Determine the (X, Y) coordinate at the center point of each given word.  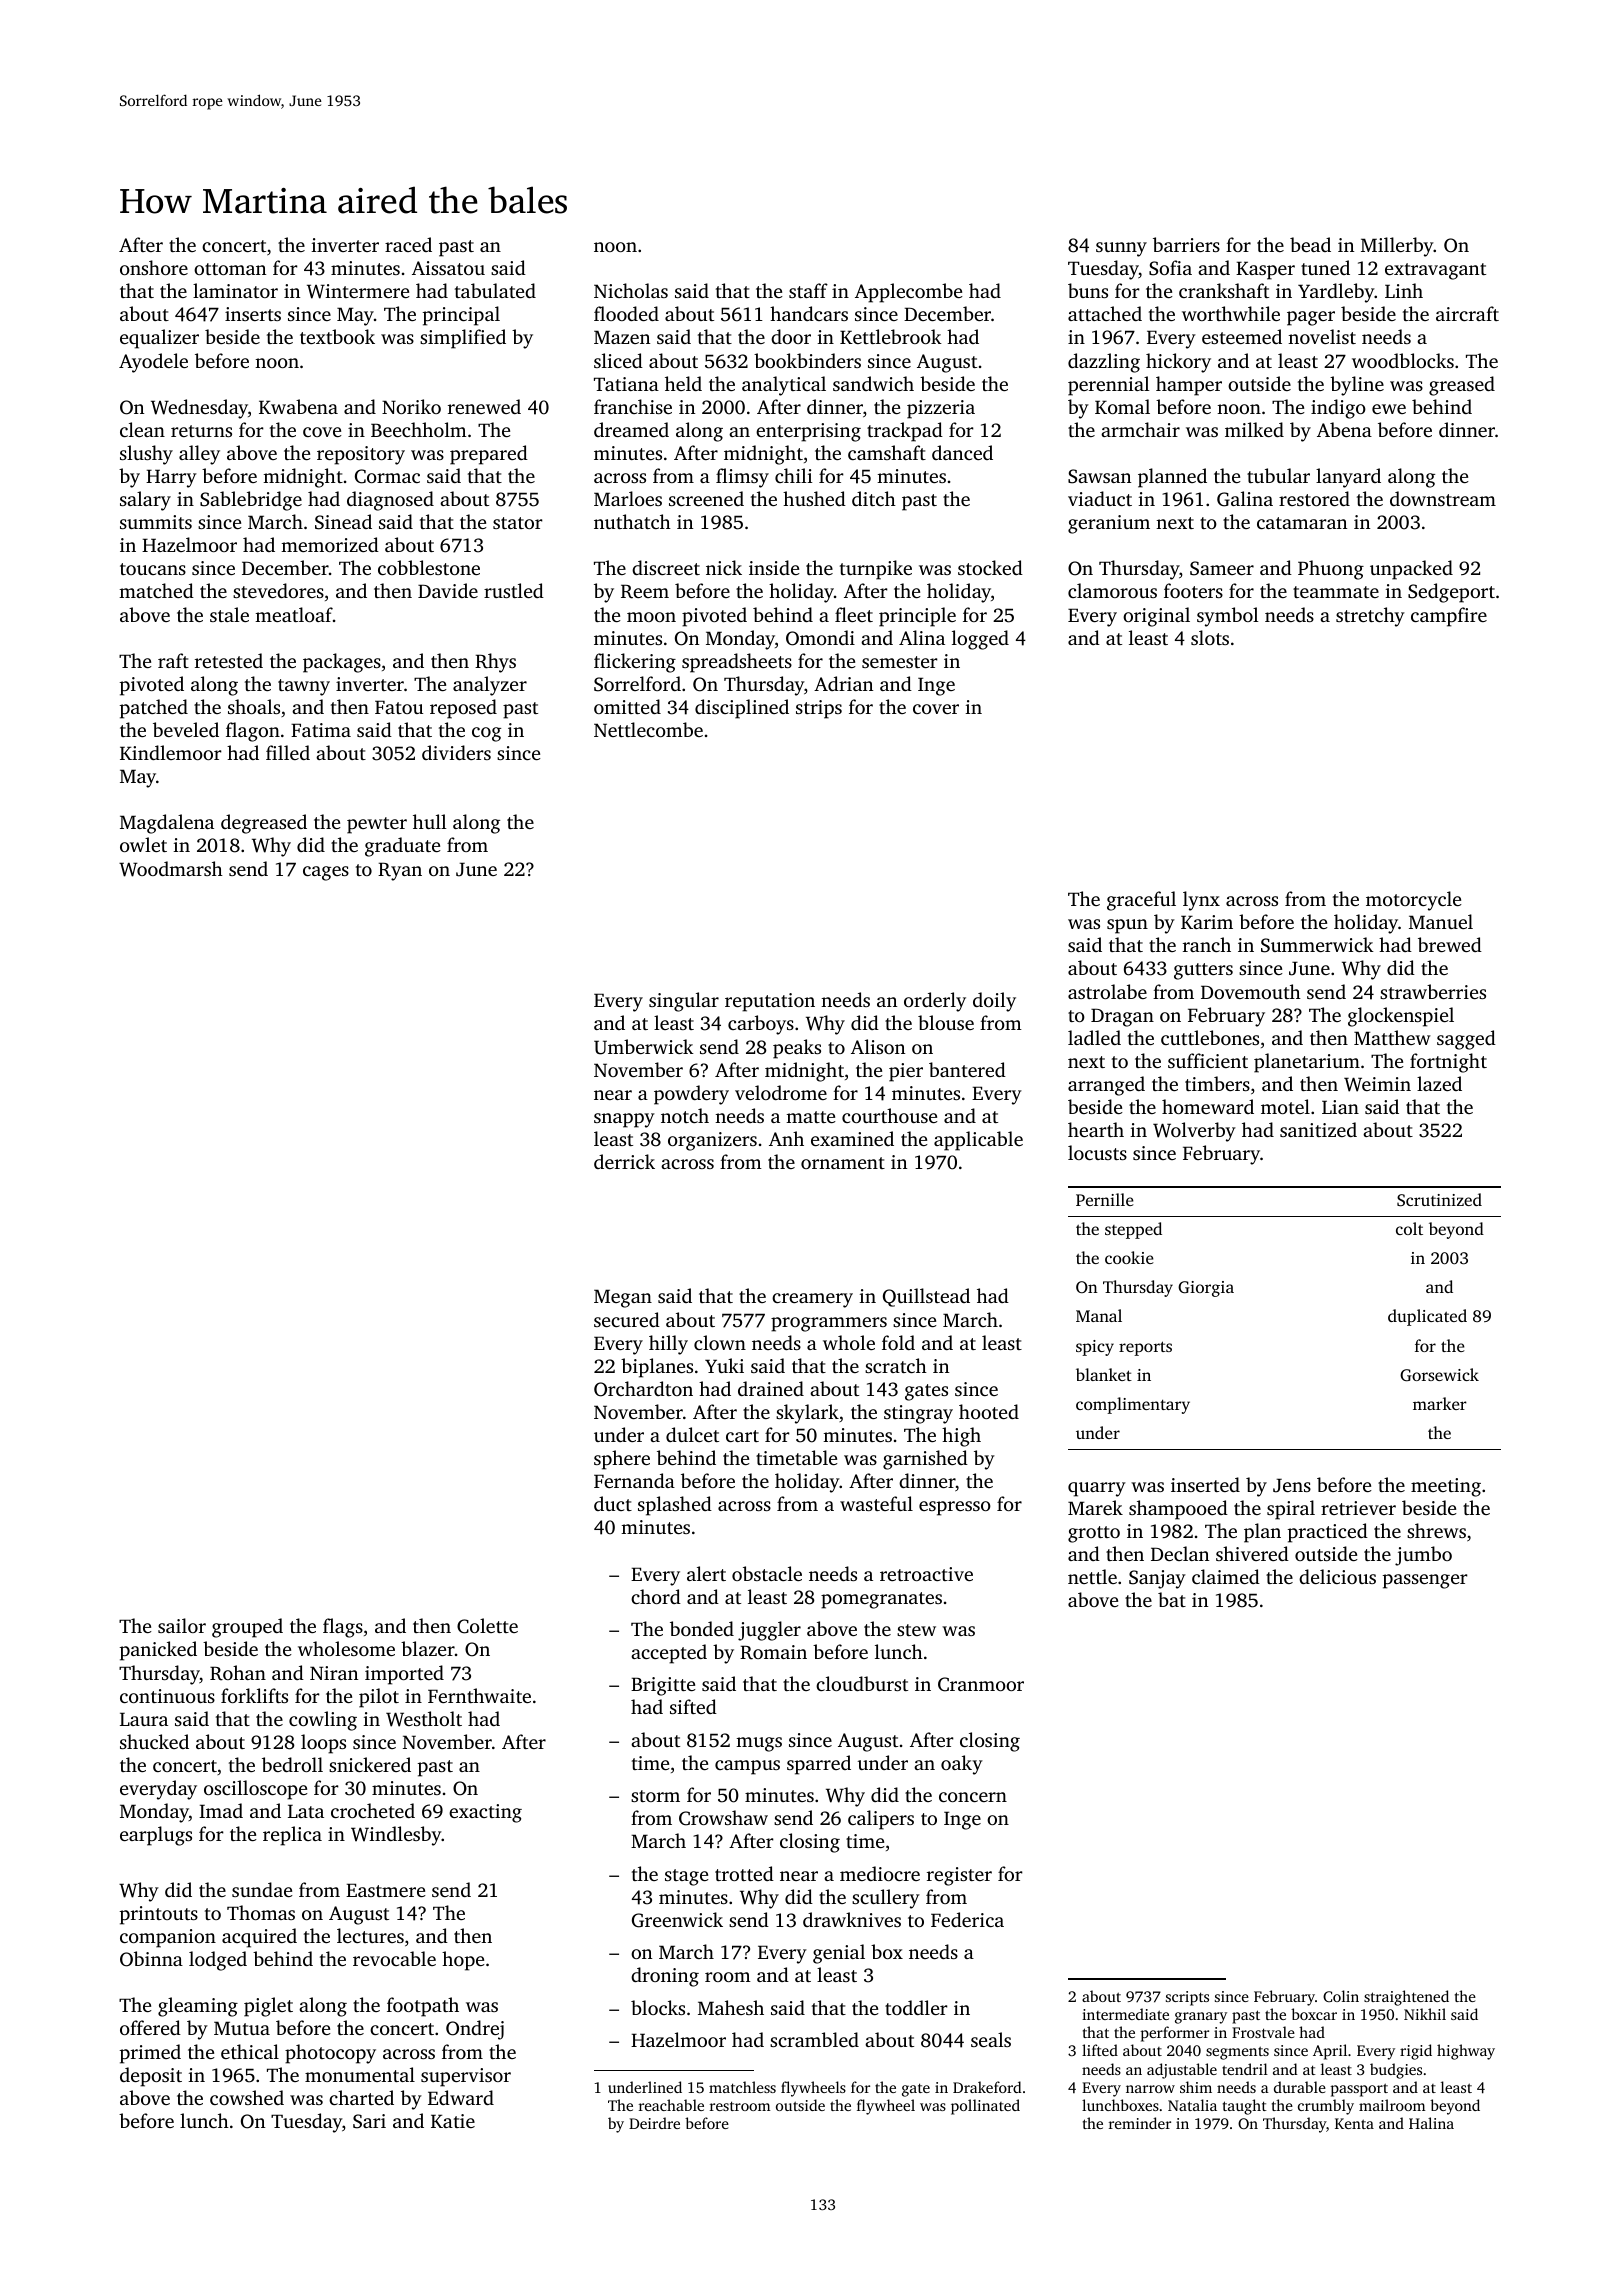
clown (720, 1342)
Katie (453, 2121)
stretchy (1370, 617)
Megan (623, 1298)
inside (774, 567)
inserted (1205, 1484)
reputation (770, 1002)
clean (142, 429)
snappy (624, 1120)
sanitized (1318, 1129)
